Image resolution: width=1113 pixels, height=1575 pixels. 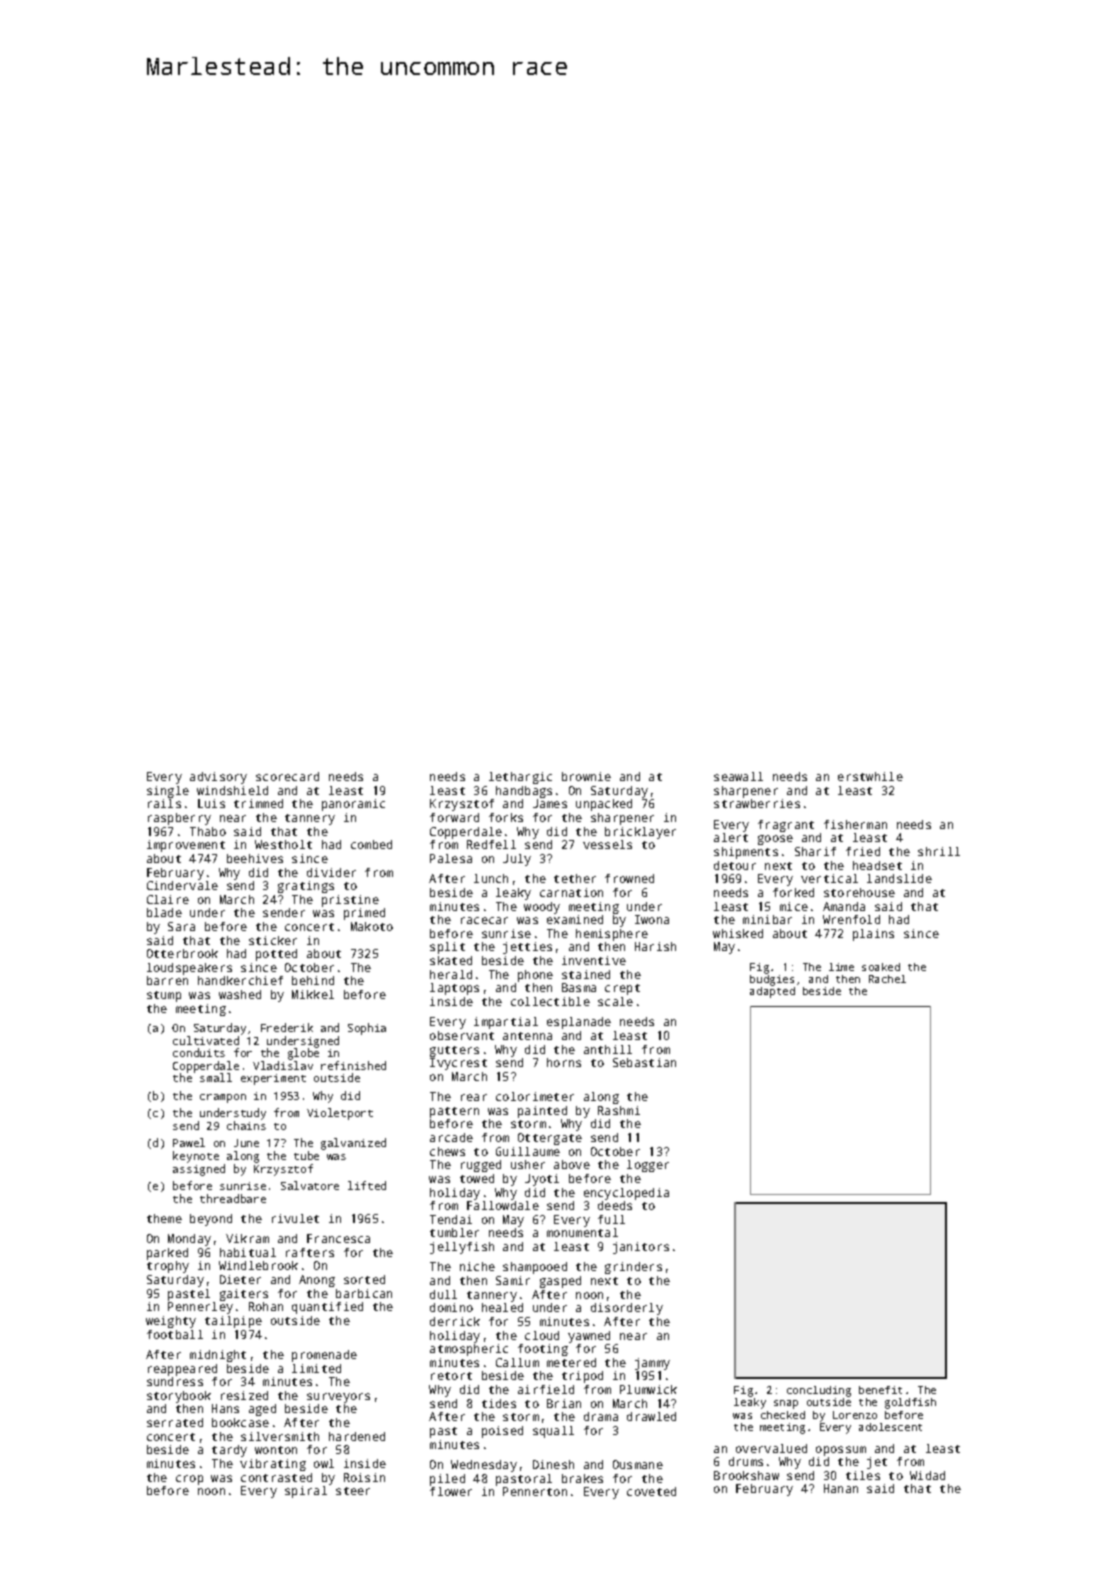 What do you see at coordinates (633, 1268) in the screenshot?
I see `grinders` at bounding box center [633, 1268].
